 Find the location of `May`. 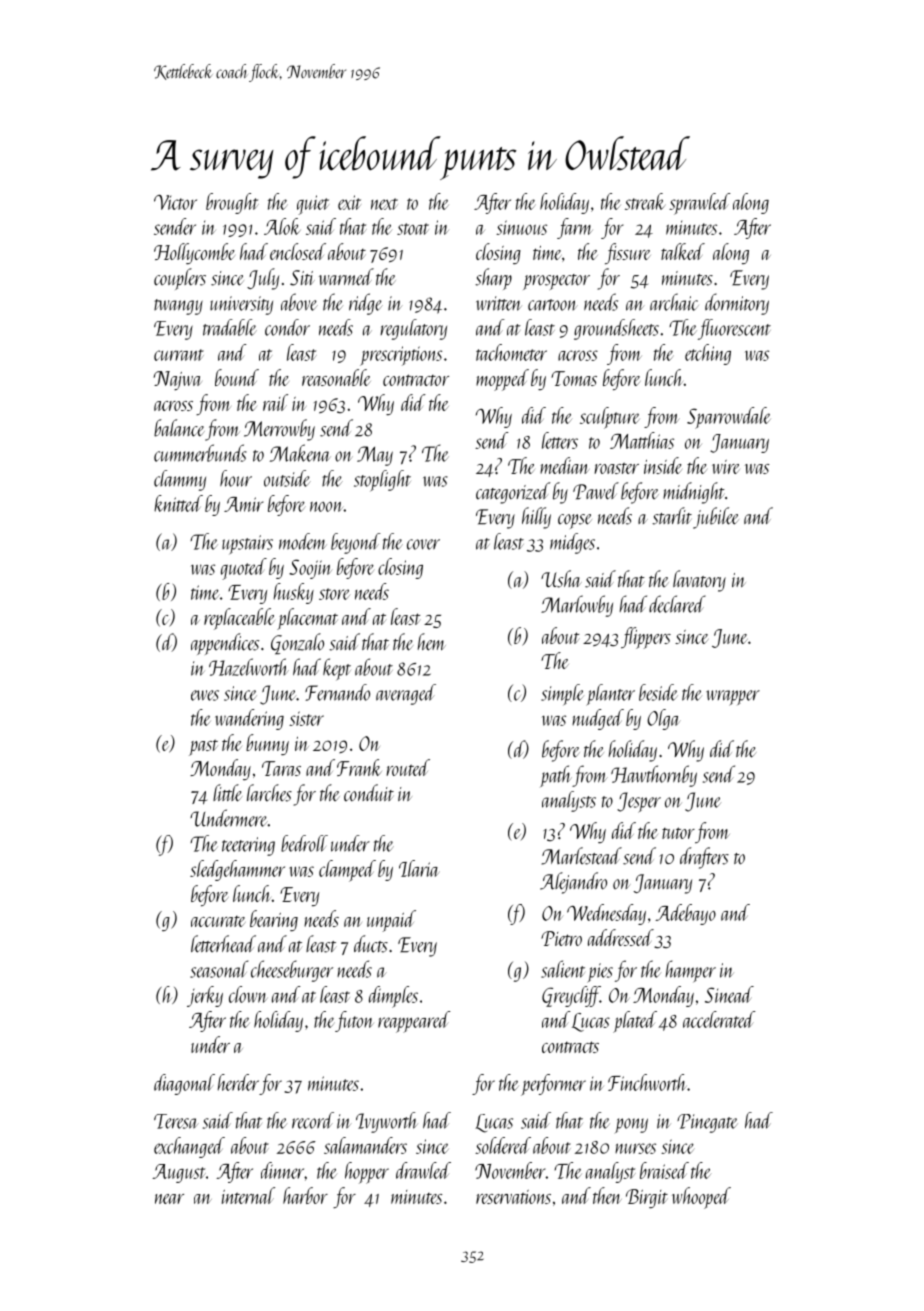

May is located at coordinates (375, 456).
